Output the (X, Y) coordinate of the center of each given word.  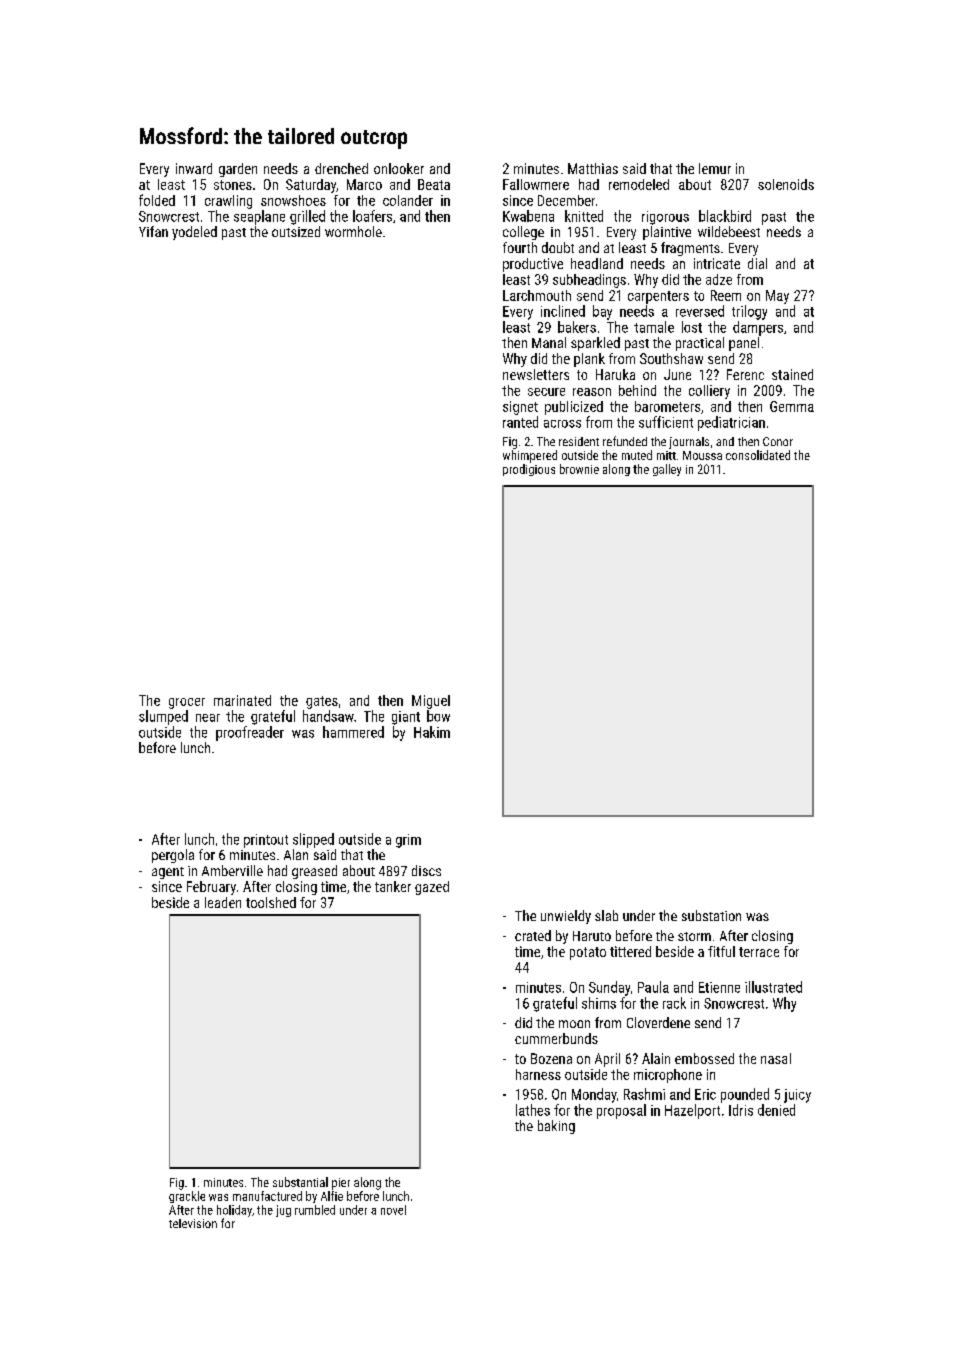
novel (393, 1210)
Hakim (432, 732)
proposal (621, 1111)
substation (711, 915)
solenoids (786, 184)
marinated (242, 700)
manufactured (267, 1196)
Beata (434, 184)
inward (194, 168)
